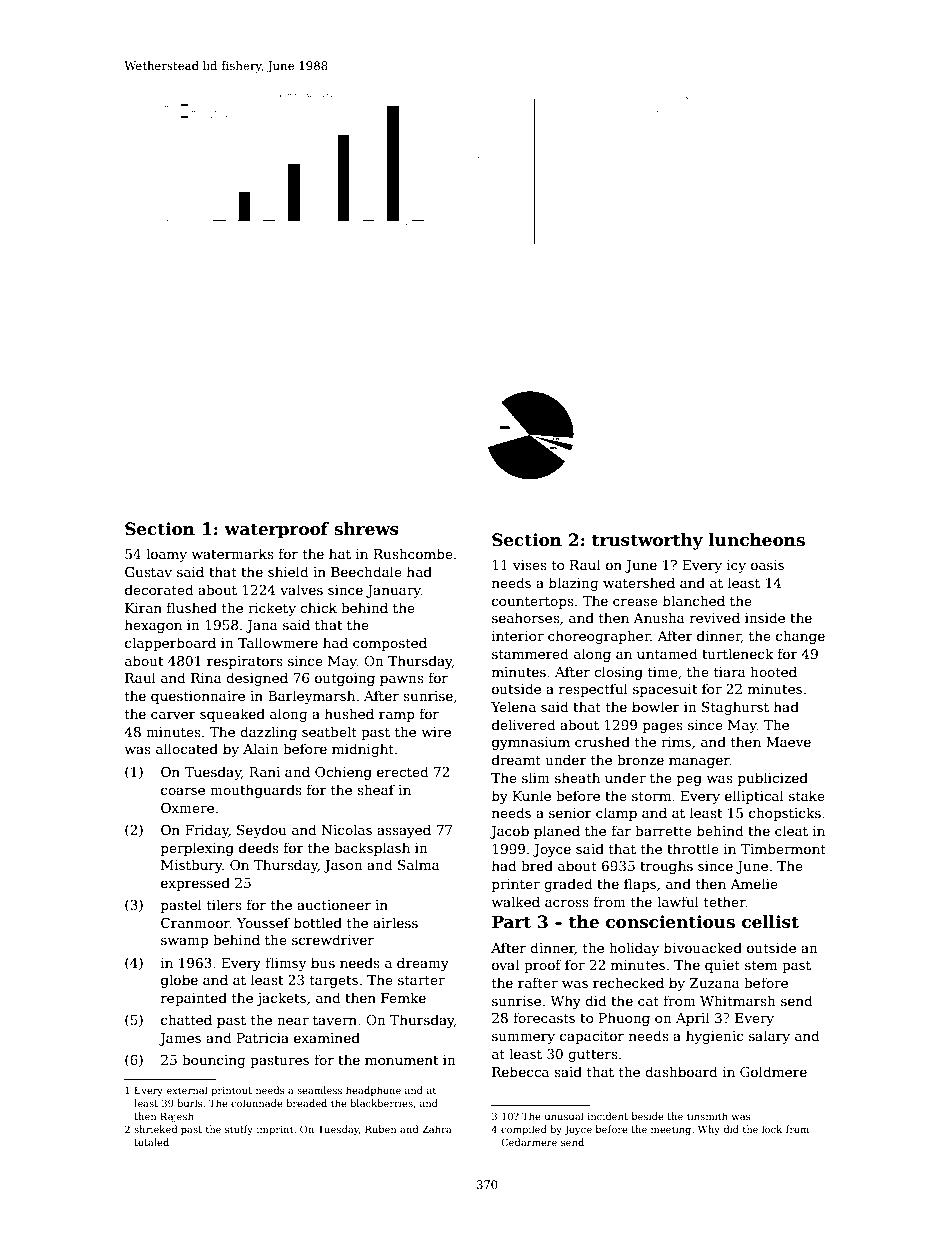 This screenshot has height=1233, width=952. Describe the element at coordinates (757, 540) in the screenshot. I see `luncheons` at that location.
